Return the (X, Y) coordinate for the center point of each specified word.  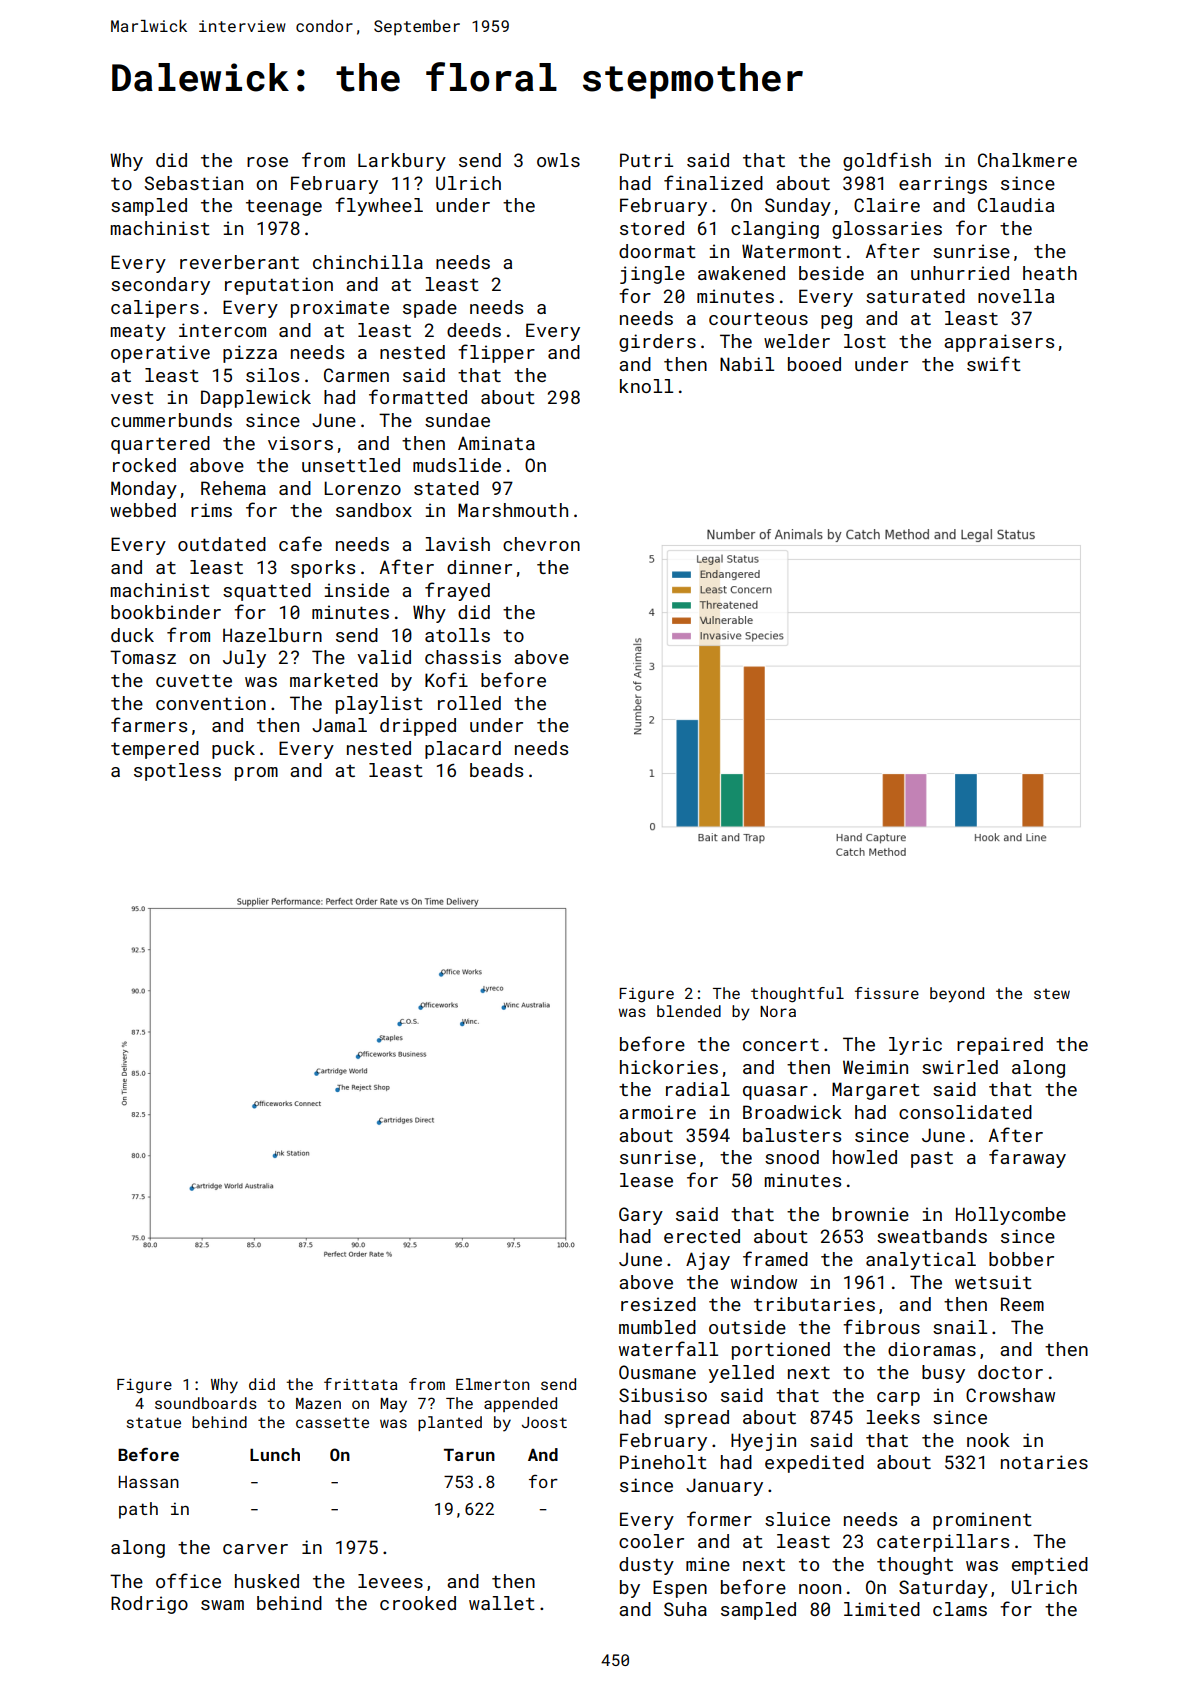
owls (558, 160)
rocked (144, 465)
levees (390, 1581)
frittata (360, 1384)
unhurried (960, 273)
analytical (921, 1261)
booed (814, 364)
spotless (177, 772)
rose (267, 162)
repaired (1000, 1046)
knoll (646, 386)
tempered (155, 750)
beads (496, 770)
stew (1052, 994)
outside (747, 1327)
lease (646, 1180)
